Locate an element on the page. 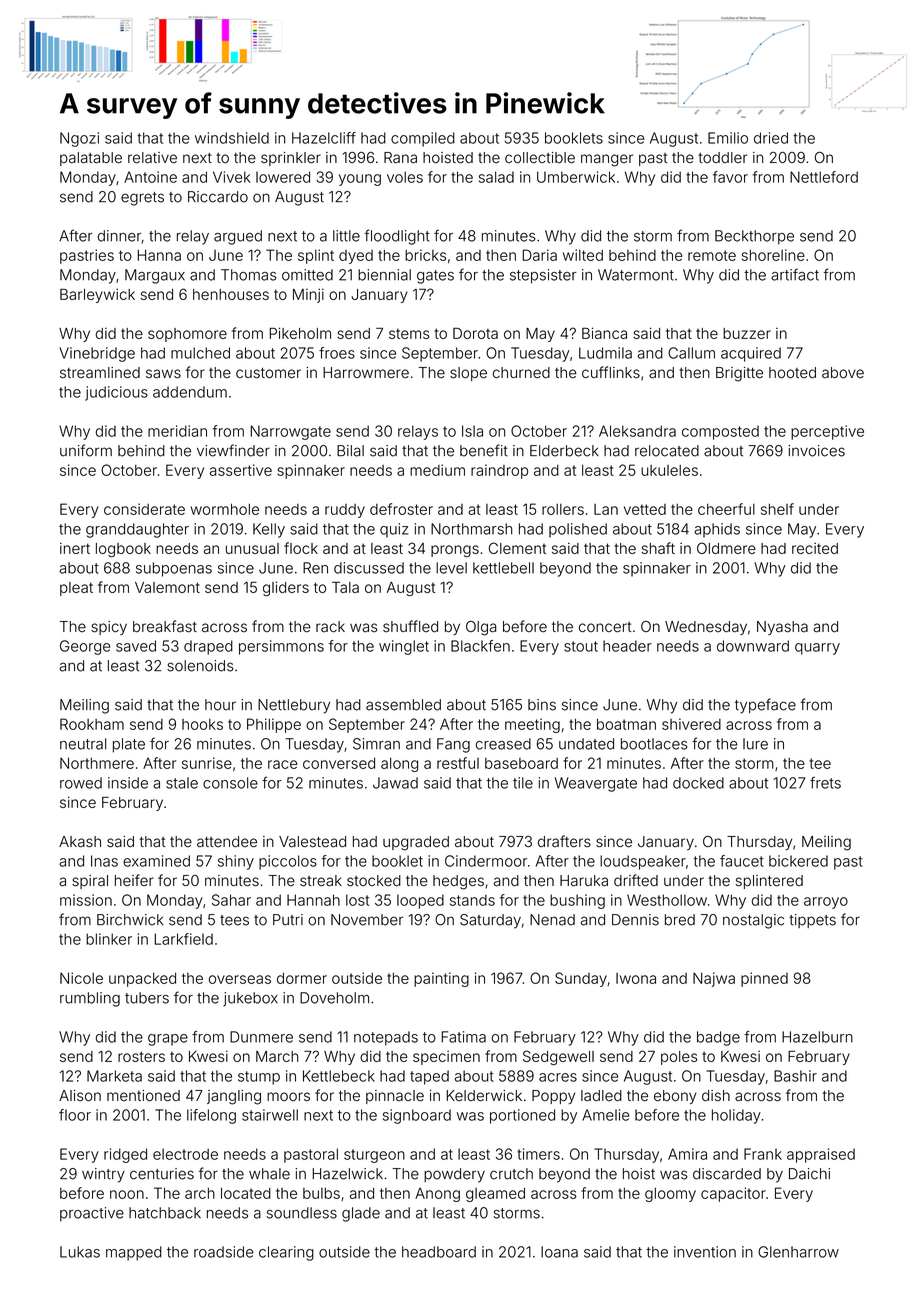  Ngozi is located at coordinates (79, 139).
